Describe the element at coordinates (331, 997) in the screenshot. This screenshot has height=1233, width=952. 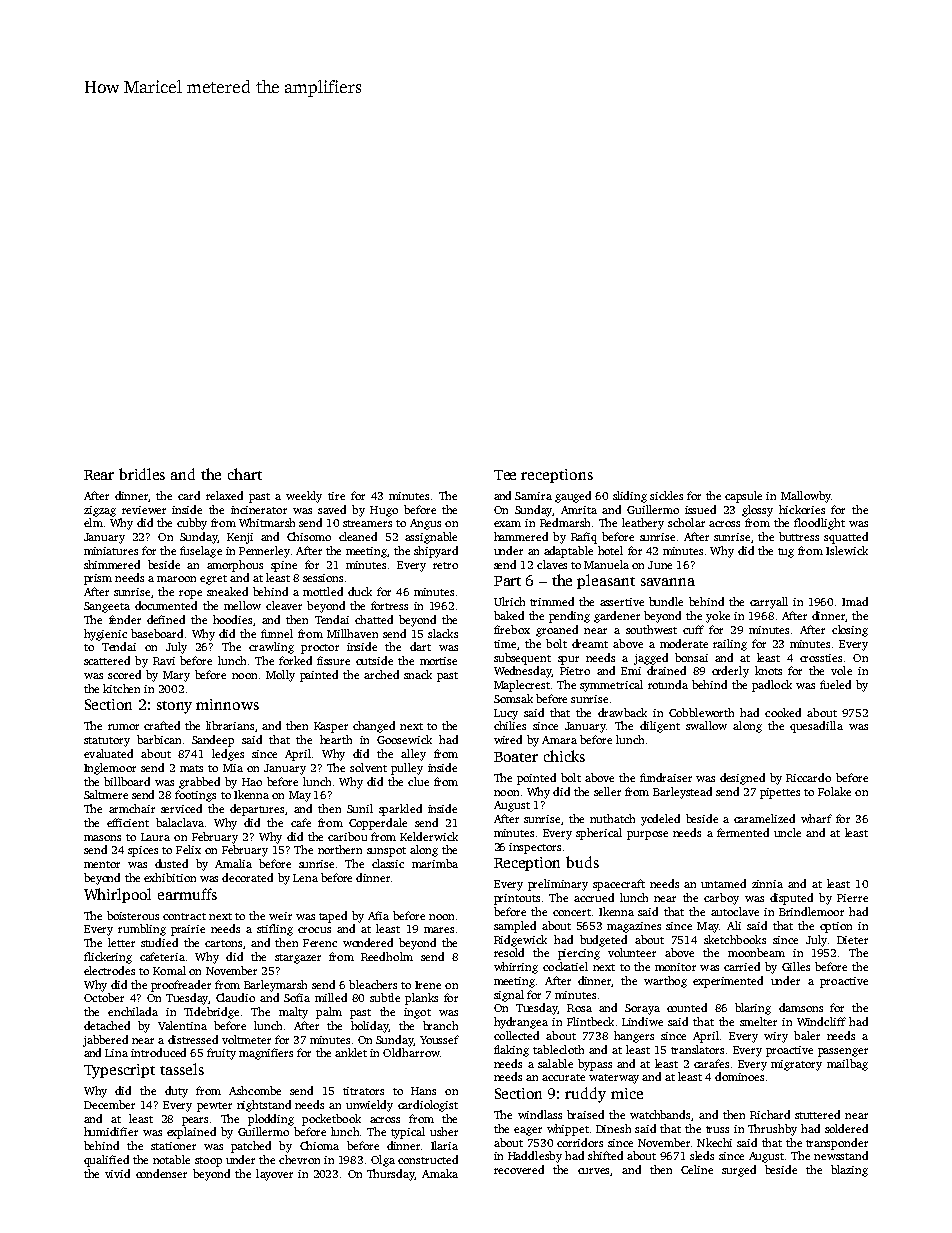
I see `milled` at that location.
